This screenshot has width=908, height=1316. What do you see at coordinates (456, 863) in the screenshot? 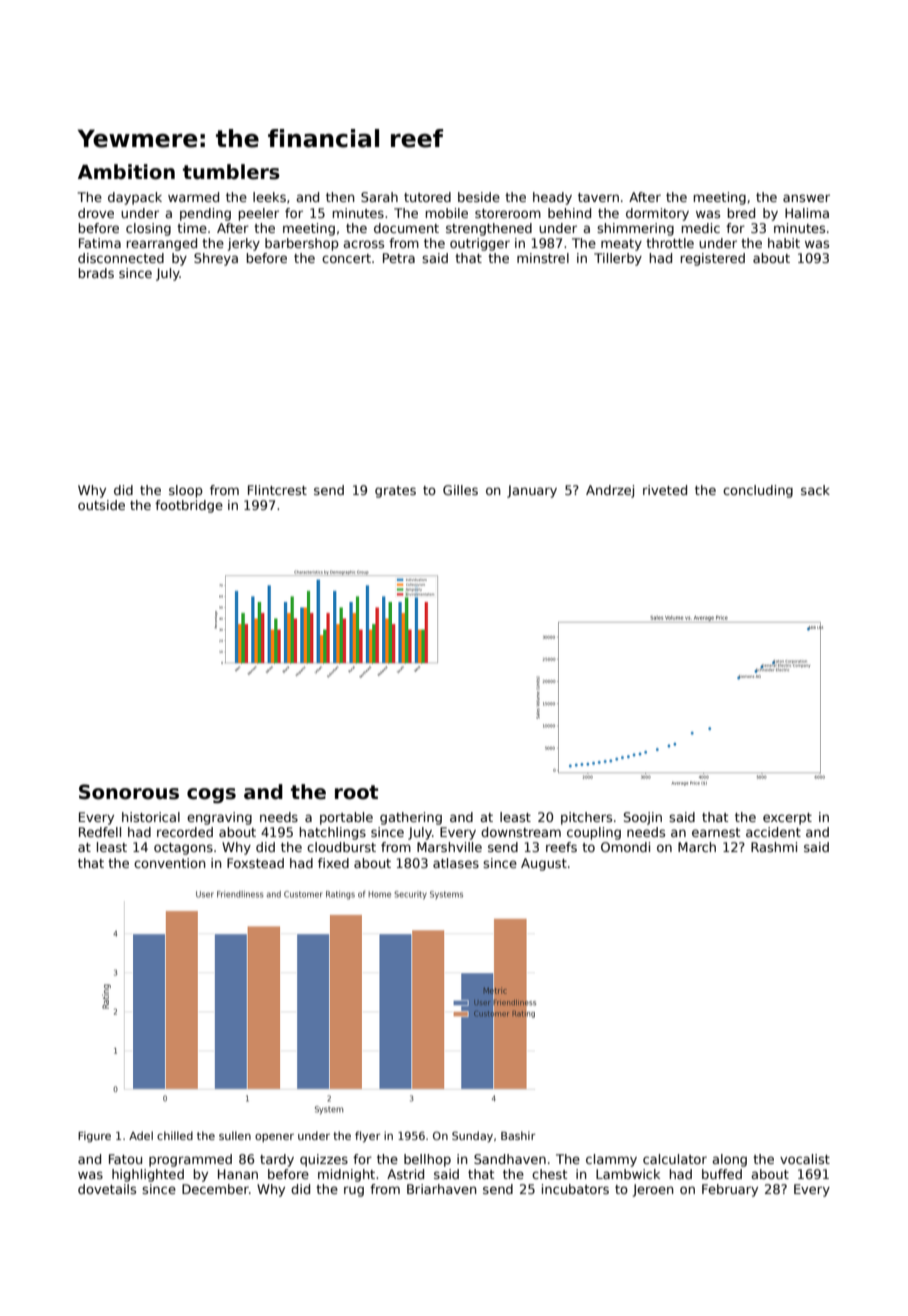
I see `atlases` at bounding box center [456, 863].
